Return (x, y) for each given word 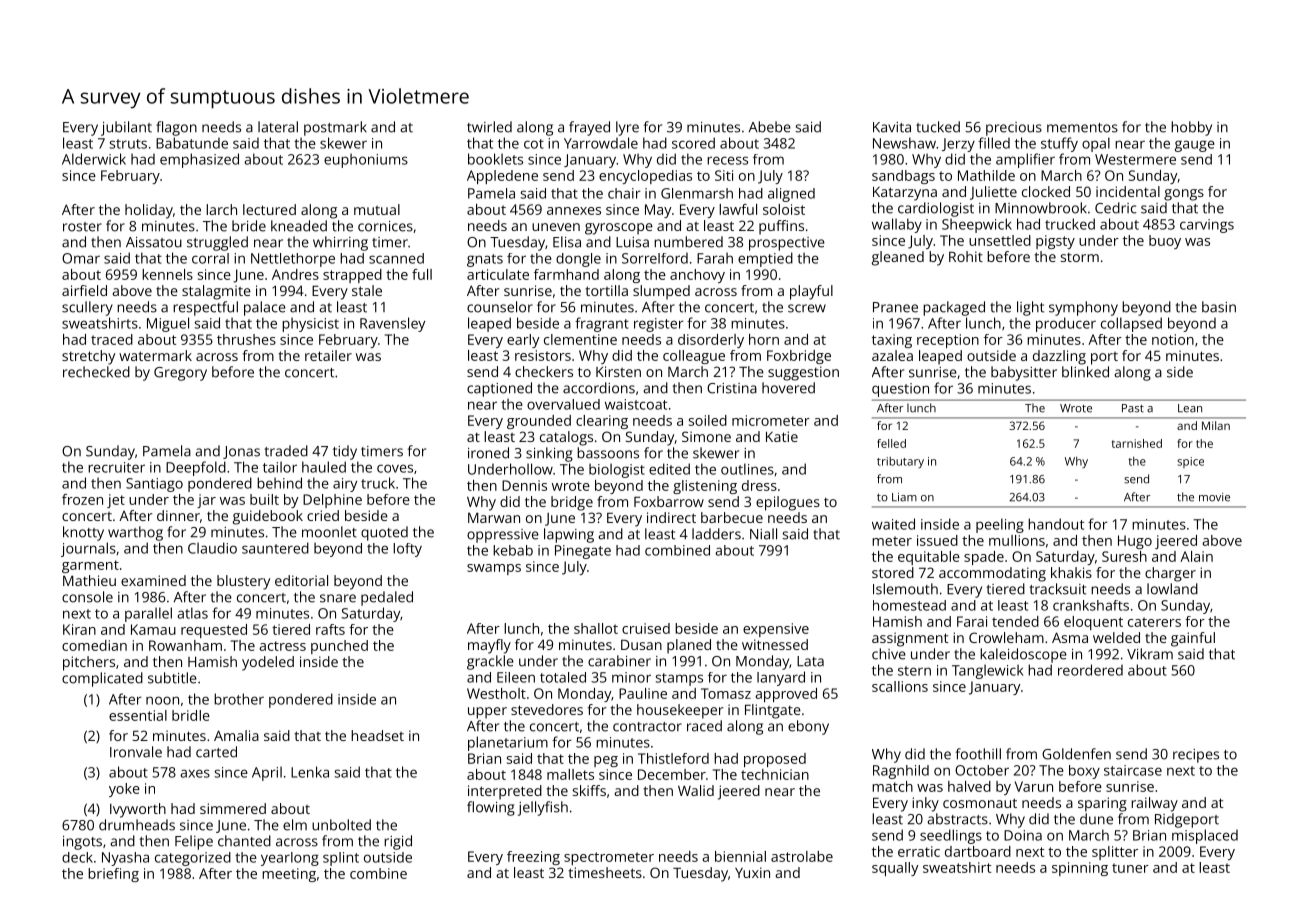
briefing (113, 875)
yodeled (268, 663)
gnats (485, 260)
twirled (489, 127)
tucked (938, 127)
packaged (954, 308)
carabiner (619, 661)
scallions (900, 686)
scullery (87, 308)
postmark (335, 128)
